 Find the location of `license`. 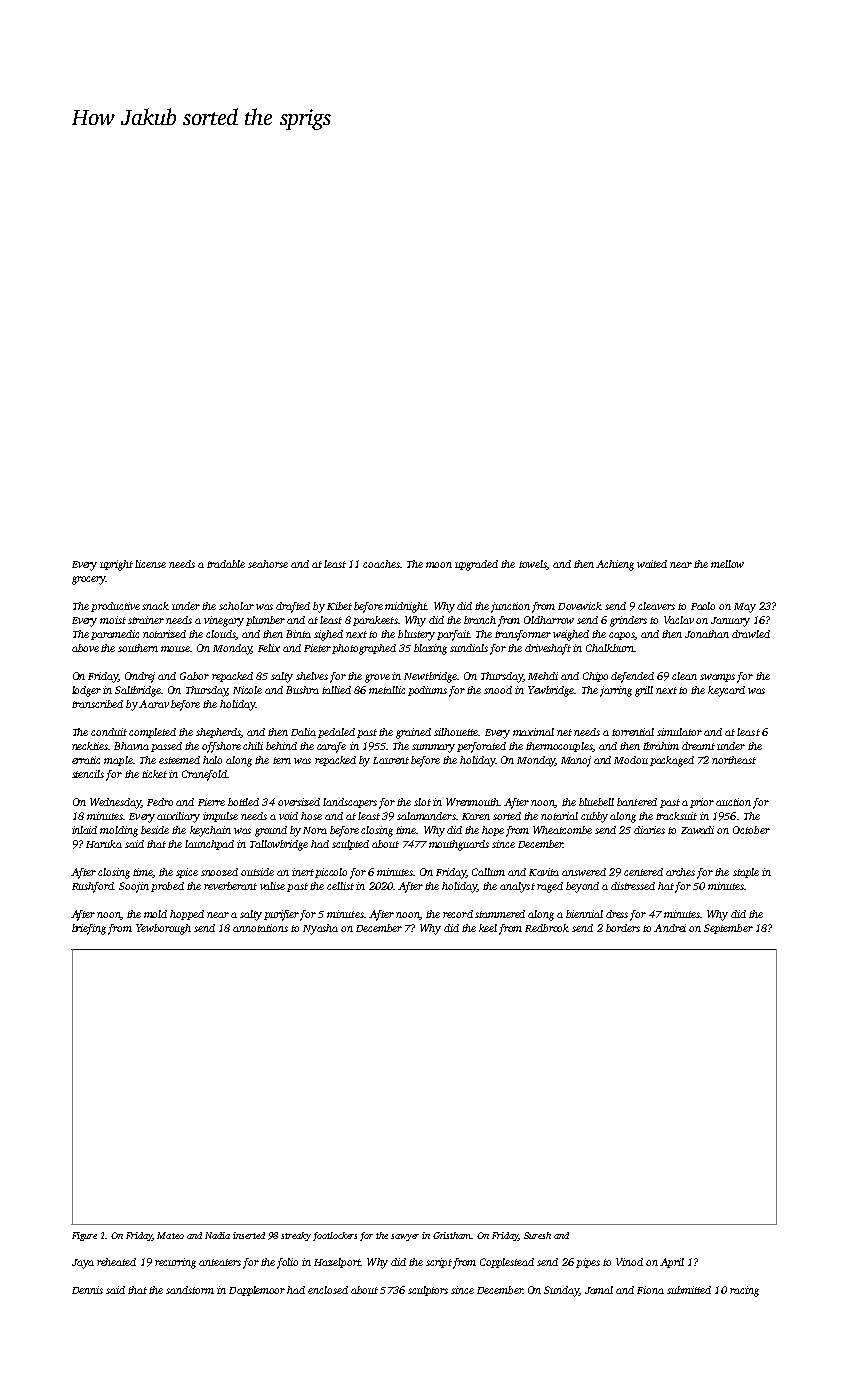

license is located at coordinates (150, 564).
